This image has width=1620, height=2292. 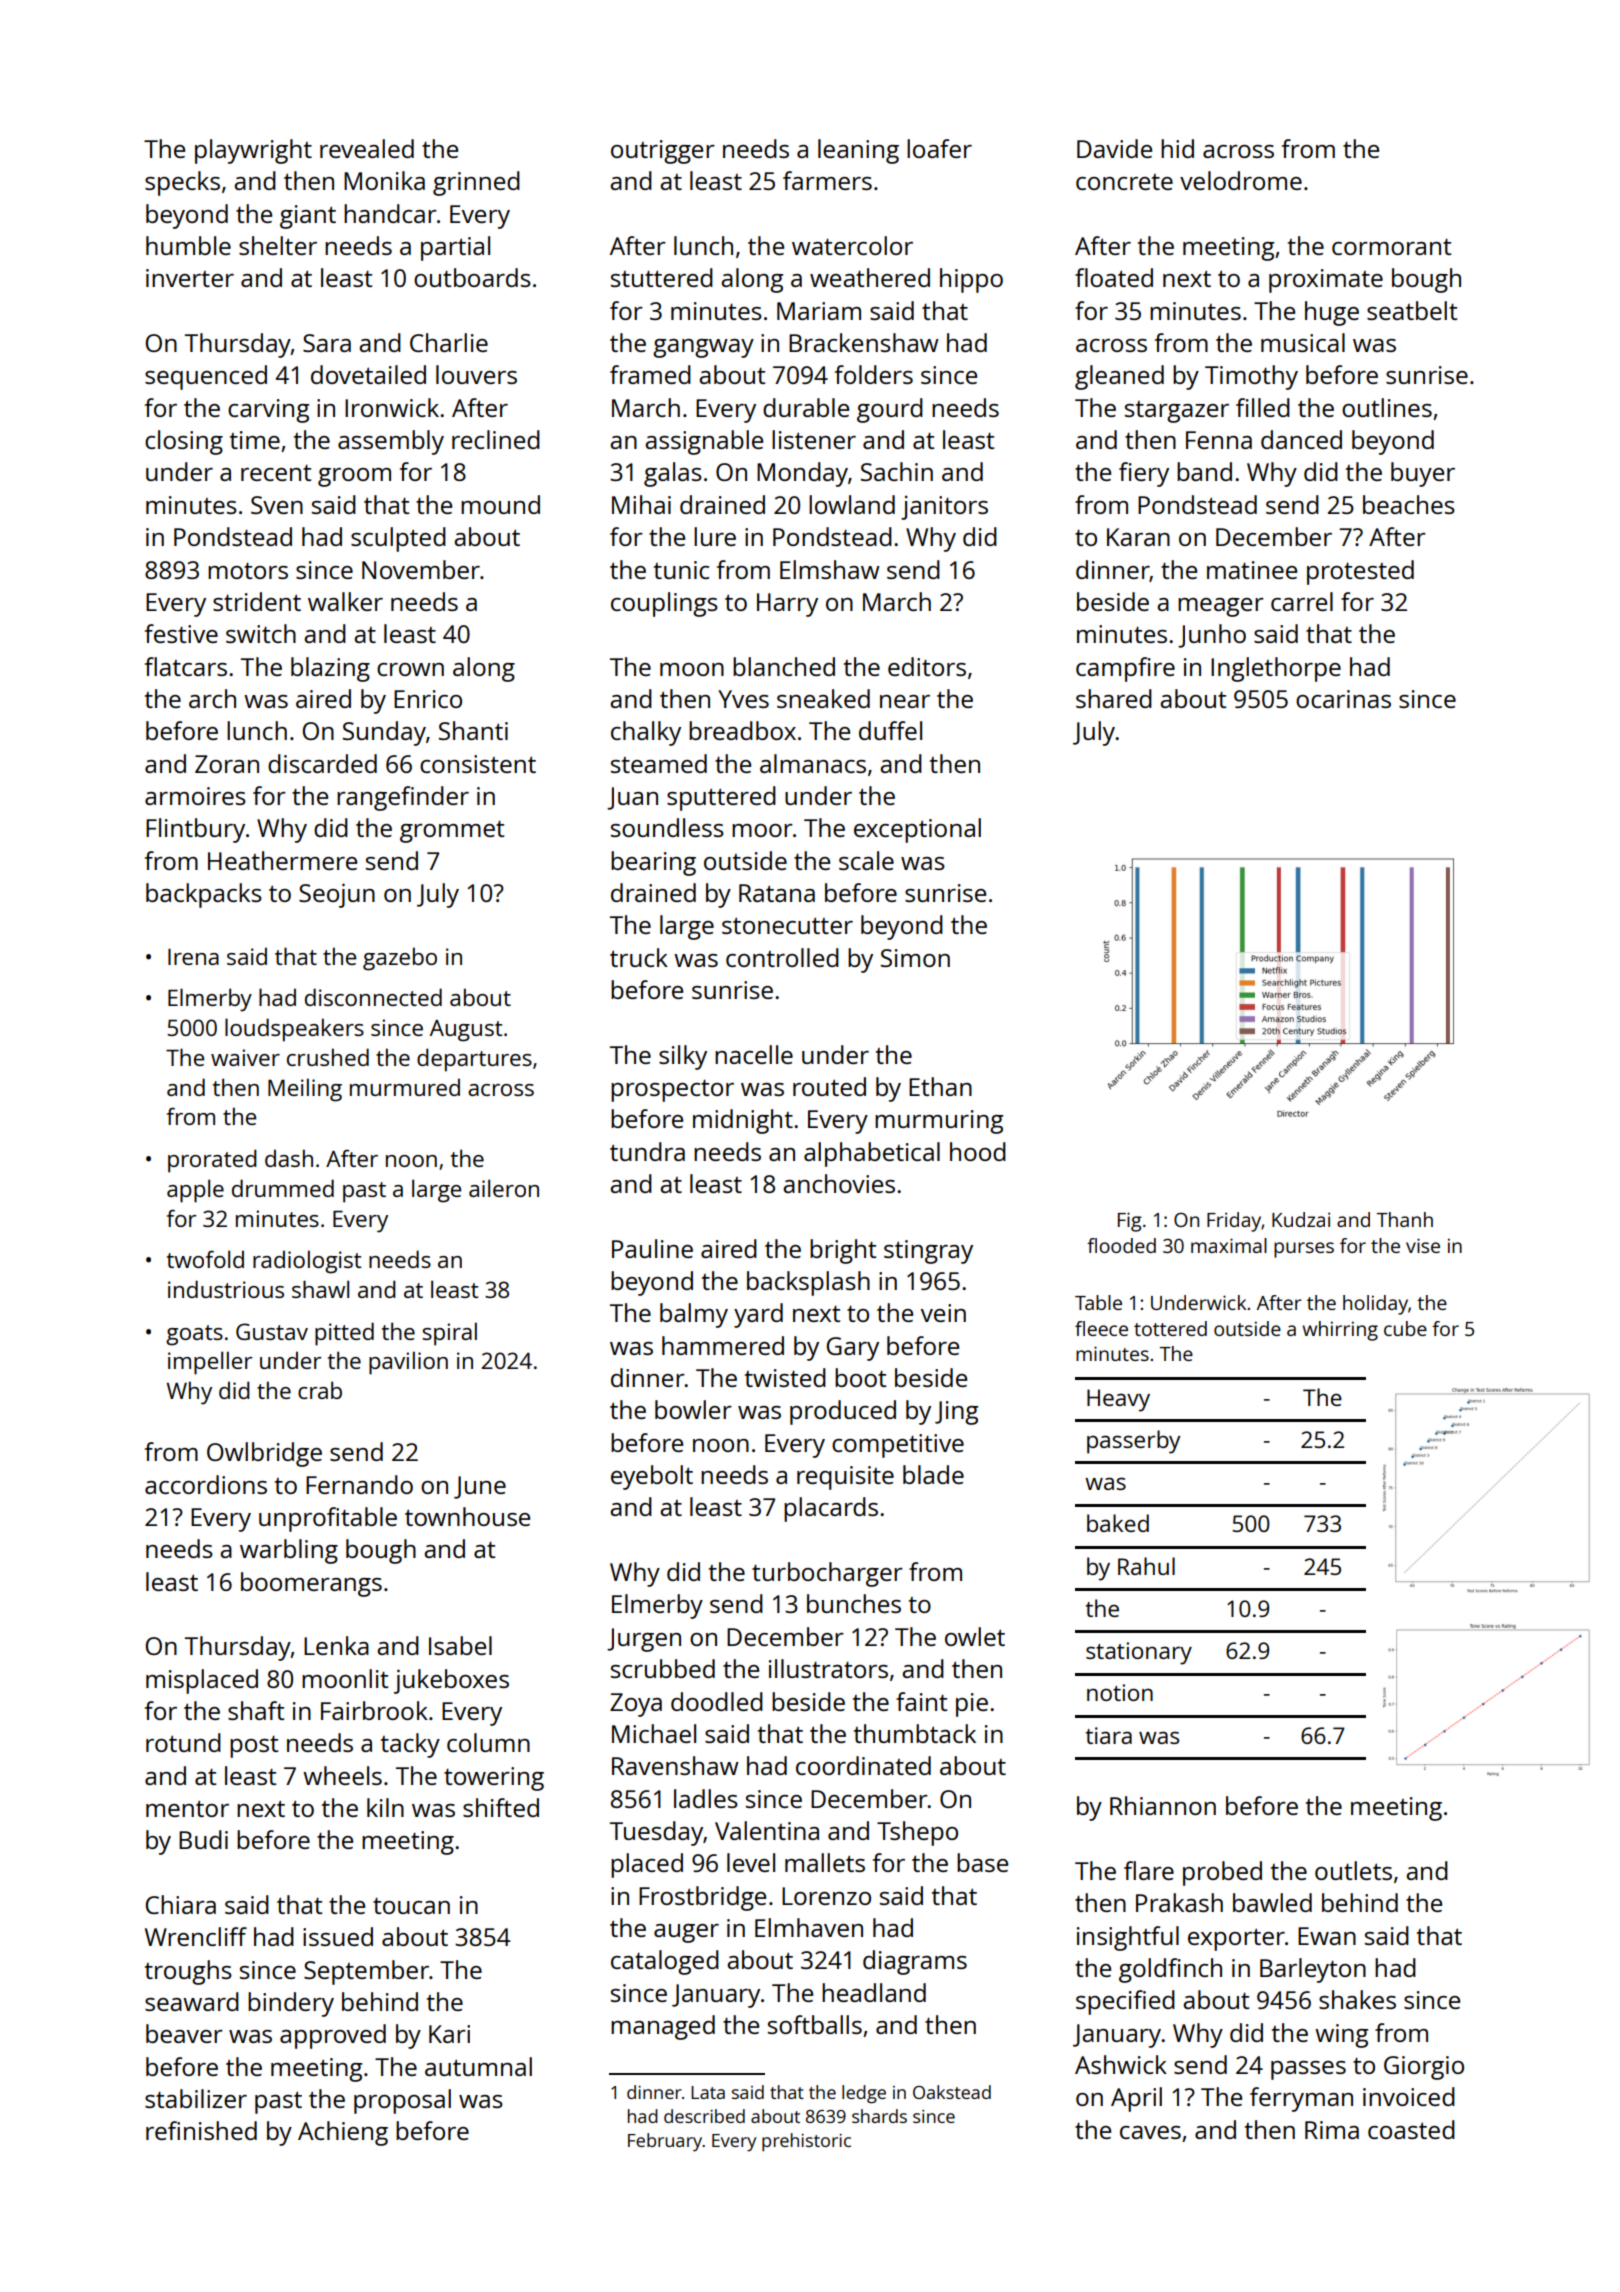 What do you see at coordinates (1114, 698) in the image?
I see `shared` at bounding box center [1114, 698].
